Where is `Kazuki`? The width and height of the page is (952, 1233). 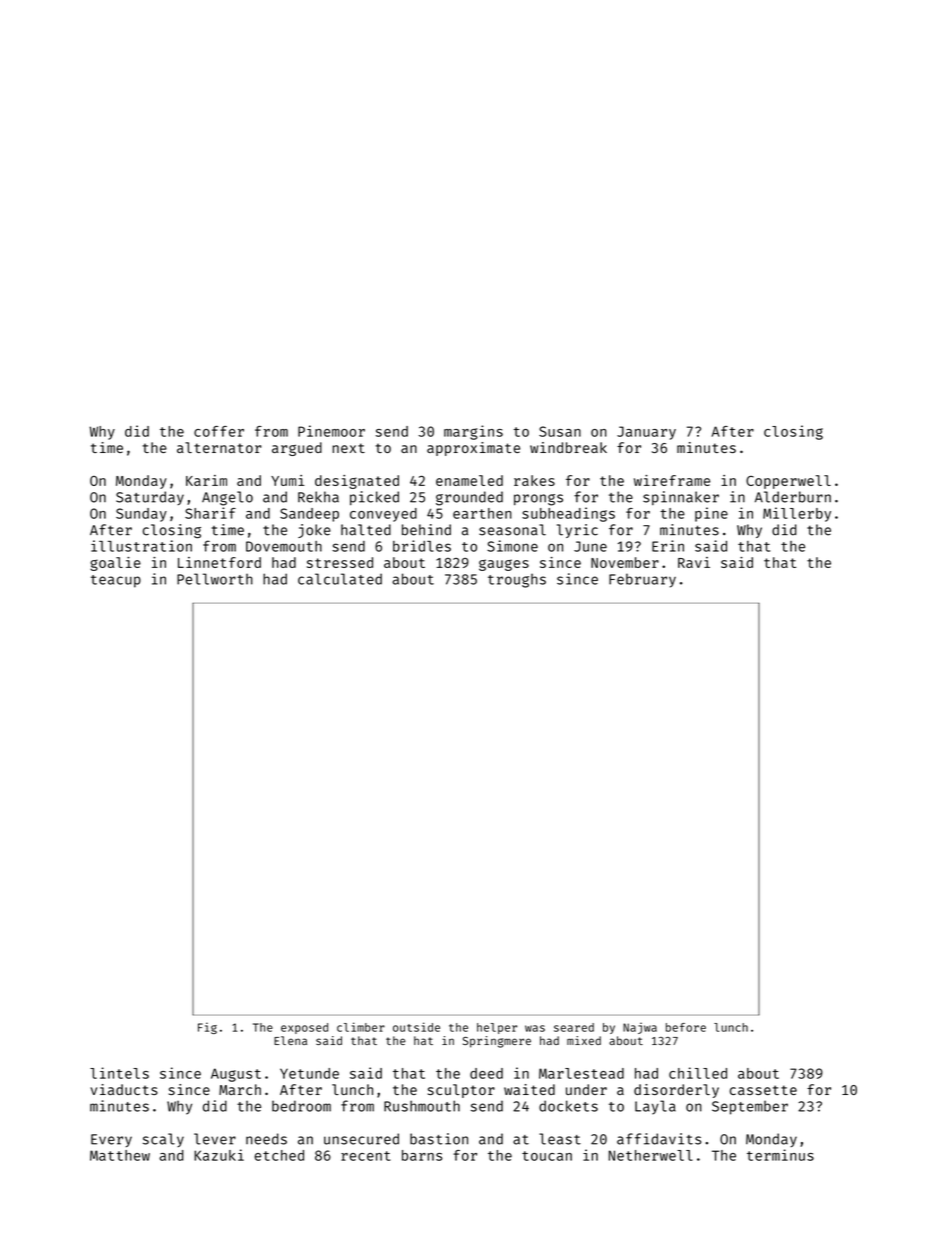
Kazuki is located at coordinates (219, 1155).
